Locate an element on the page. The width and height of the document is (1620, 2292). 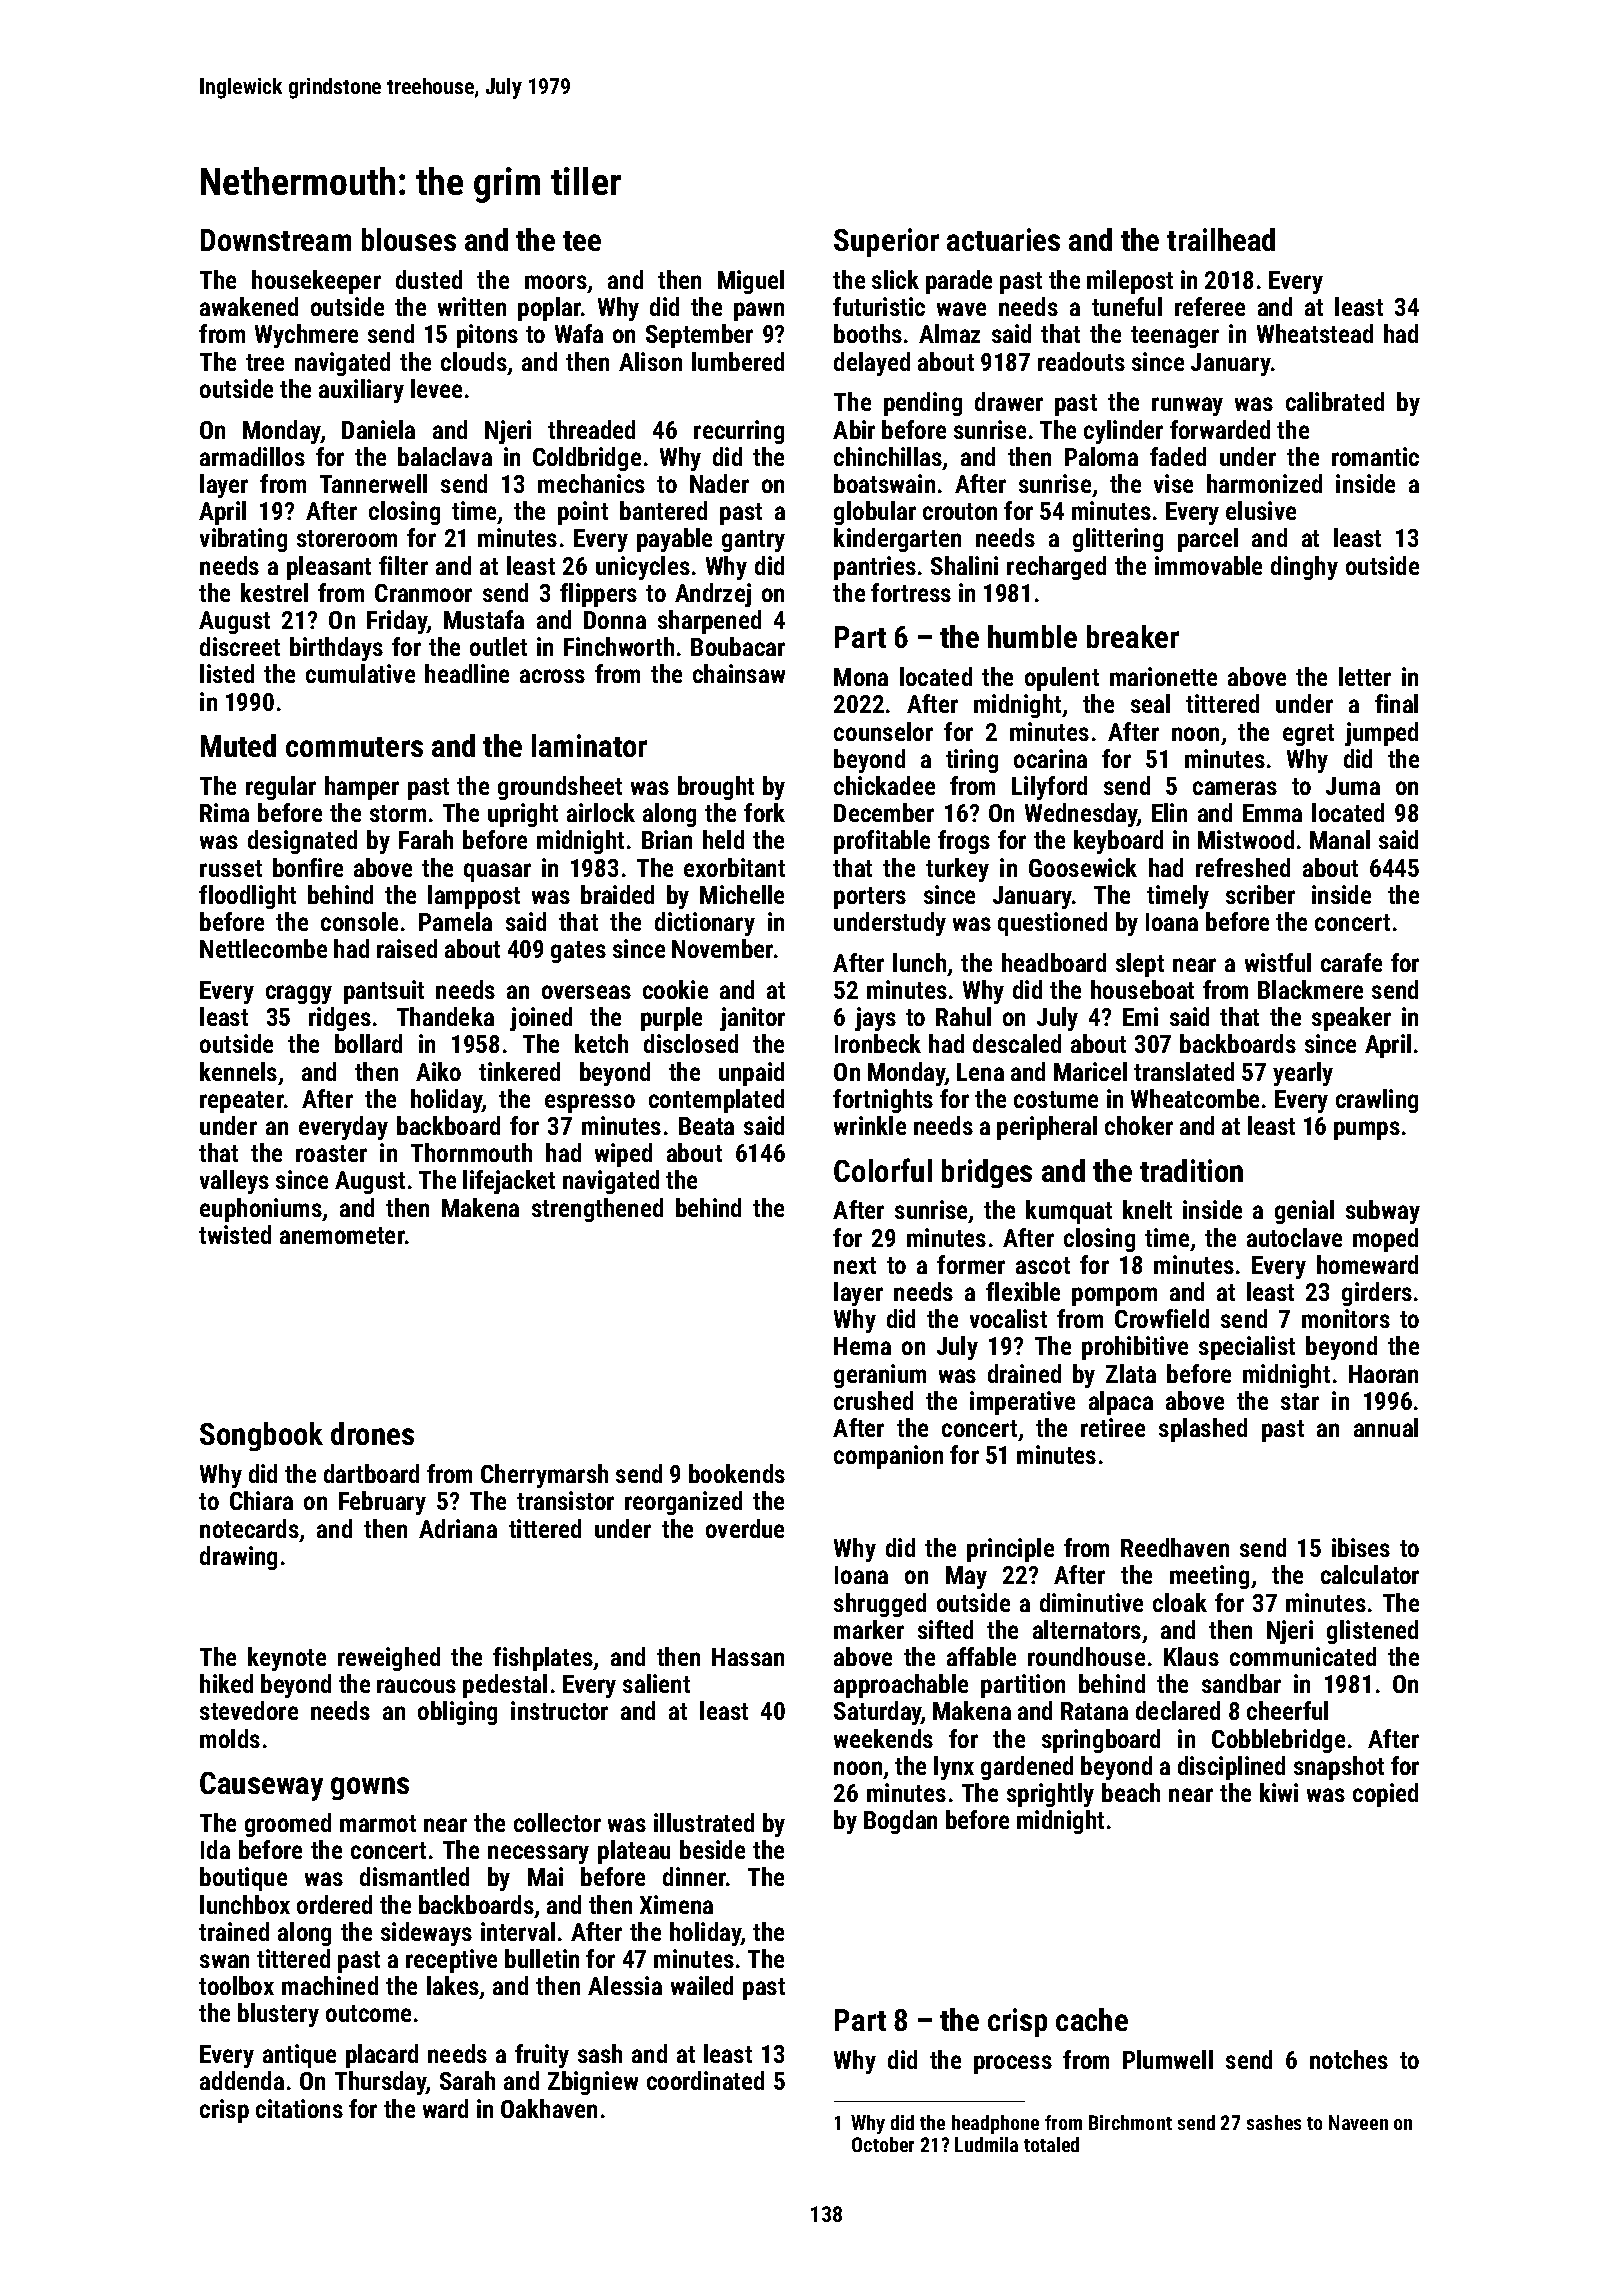
cylinder is located at coordinates (1123, 432).
